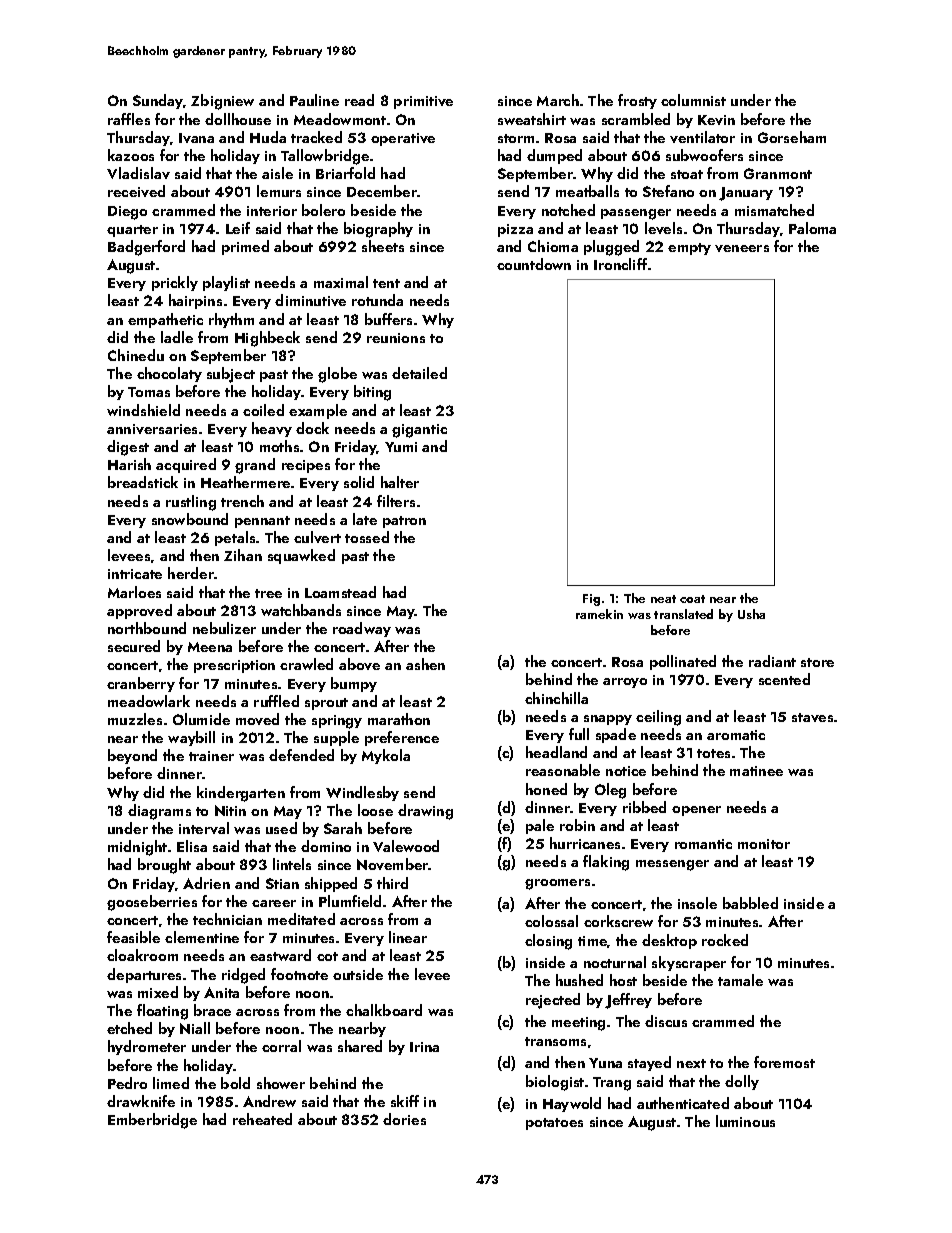 Image resolution: width=952 pixels, height=1233 pixels. I want to click on primitive, so click(423, 102).
